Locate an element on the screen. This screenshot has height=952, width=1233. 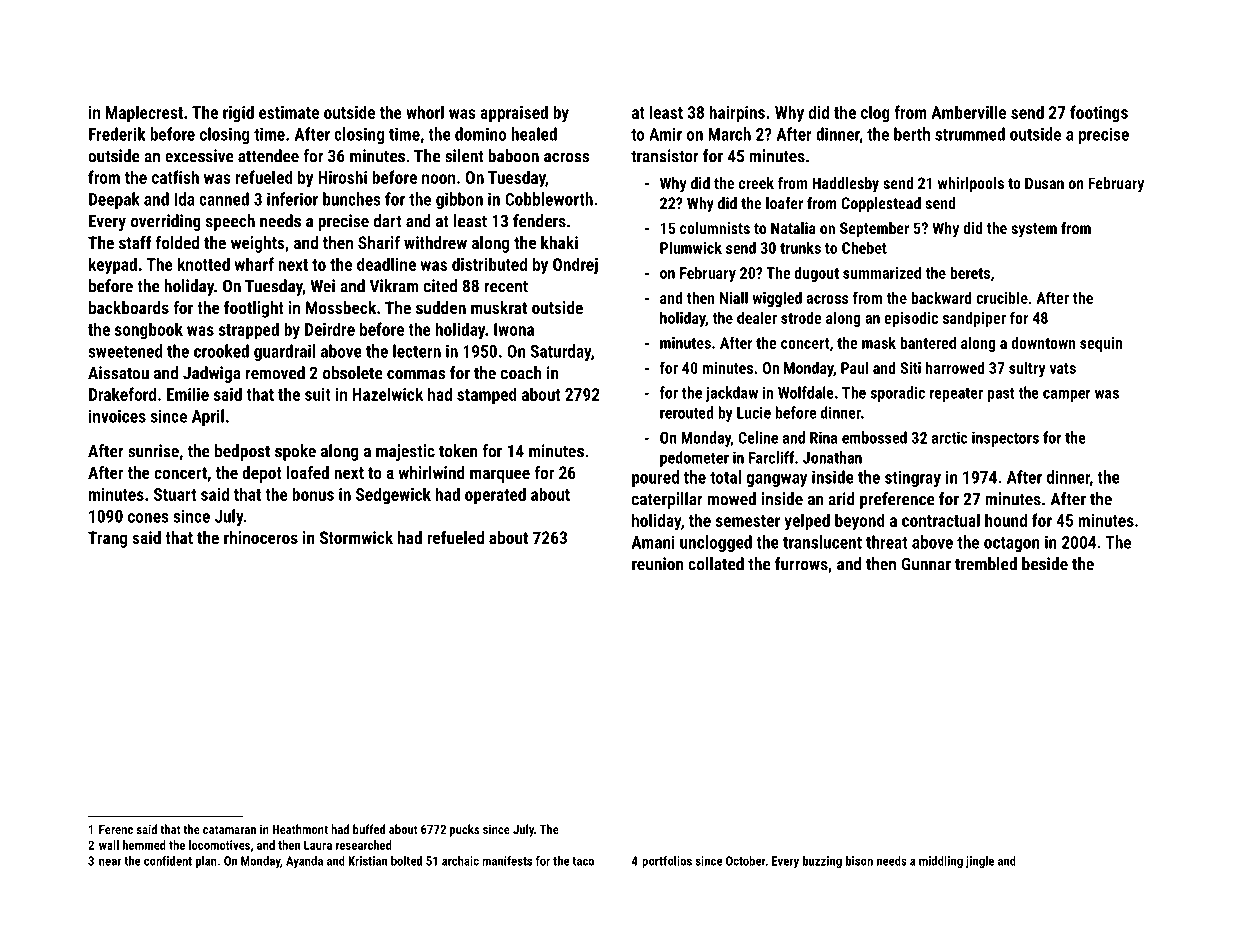
pucks is located at coordinates (465, 830).
